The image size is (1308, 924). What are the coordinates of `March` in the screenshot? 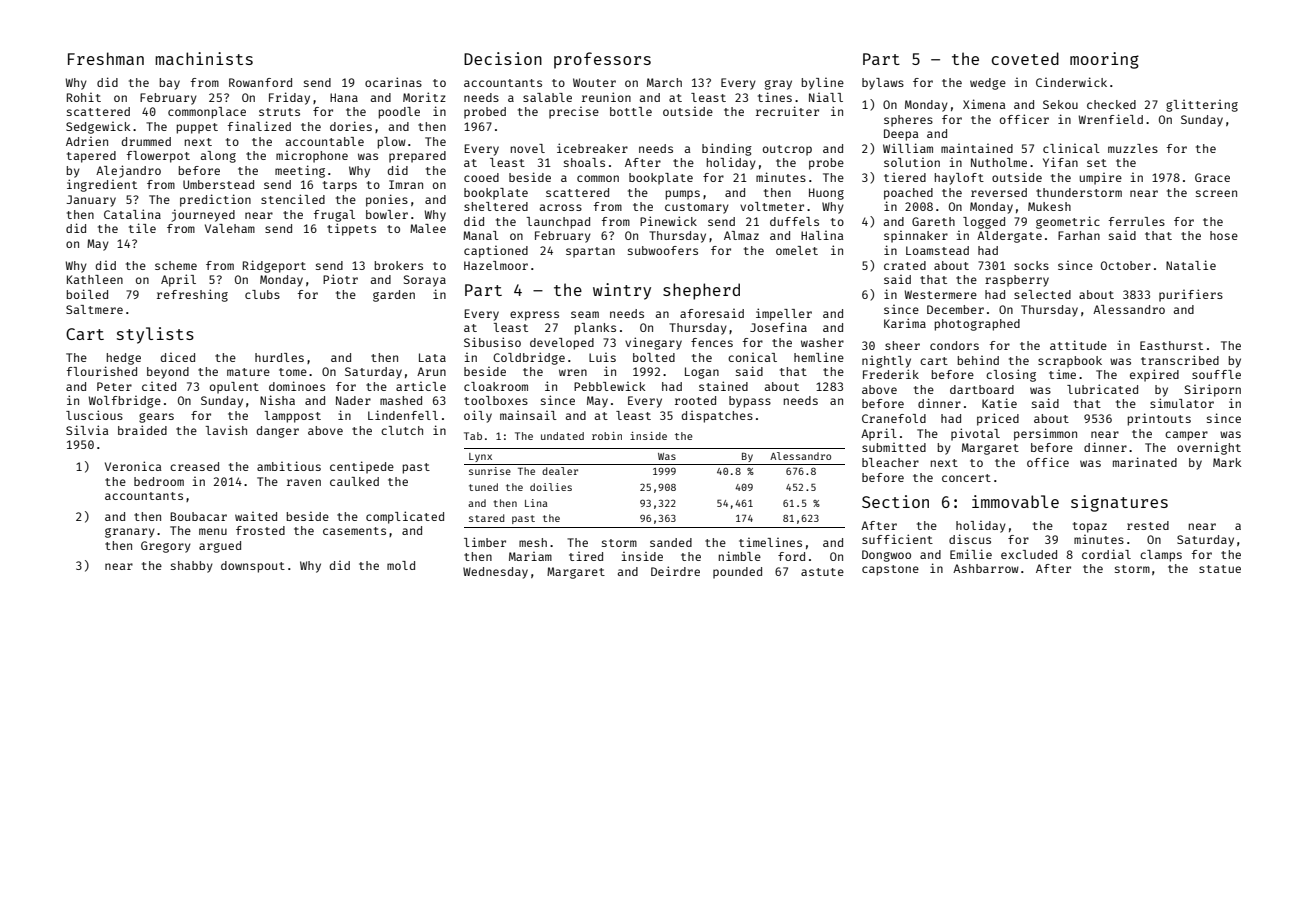 It's located at (664, 82).
